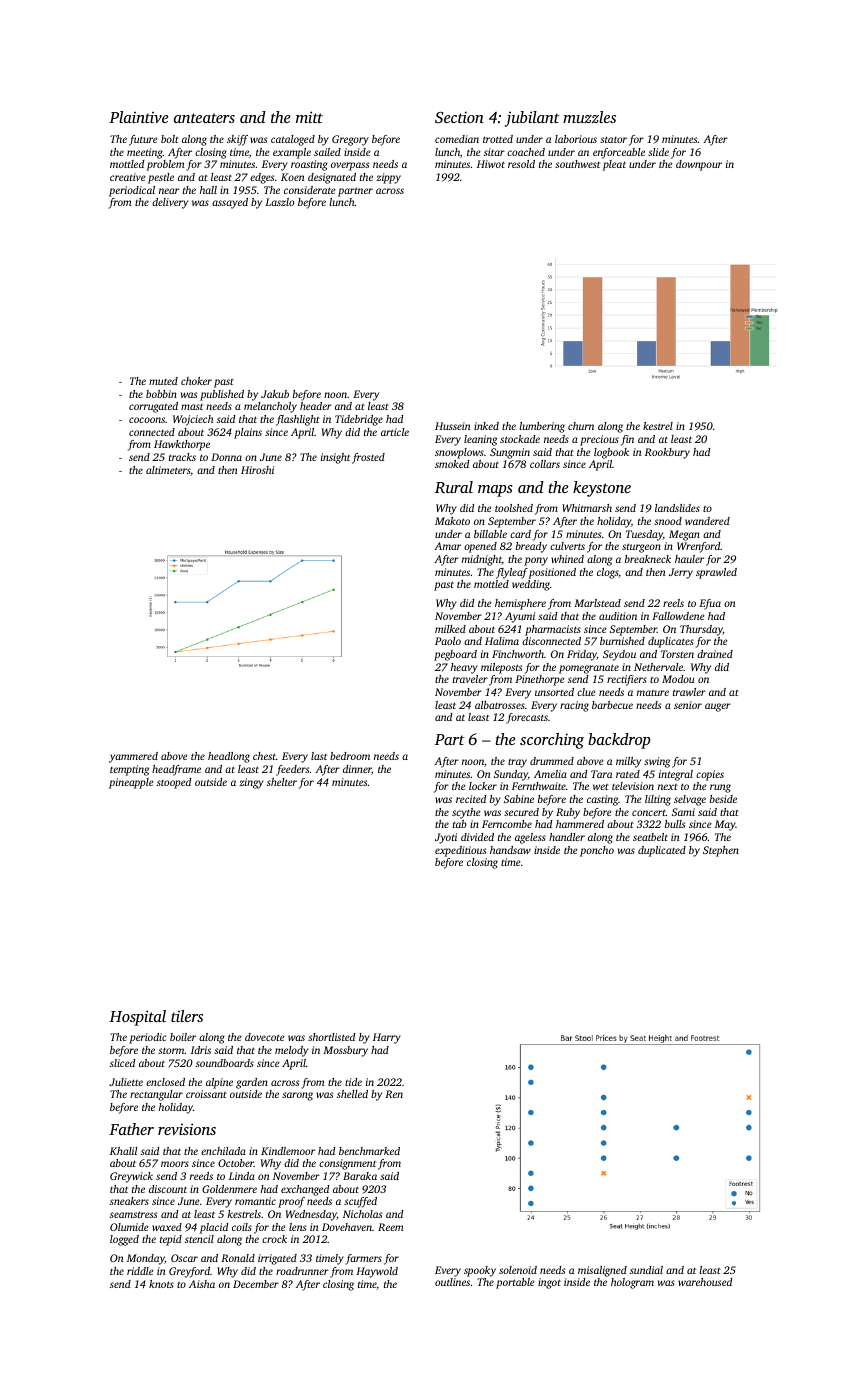 The image size is (849, 1400). Describe the element at coordinates (264, 756) in the screenshot. I see `chest` at that location.
